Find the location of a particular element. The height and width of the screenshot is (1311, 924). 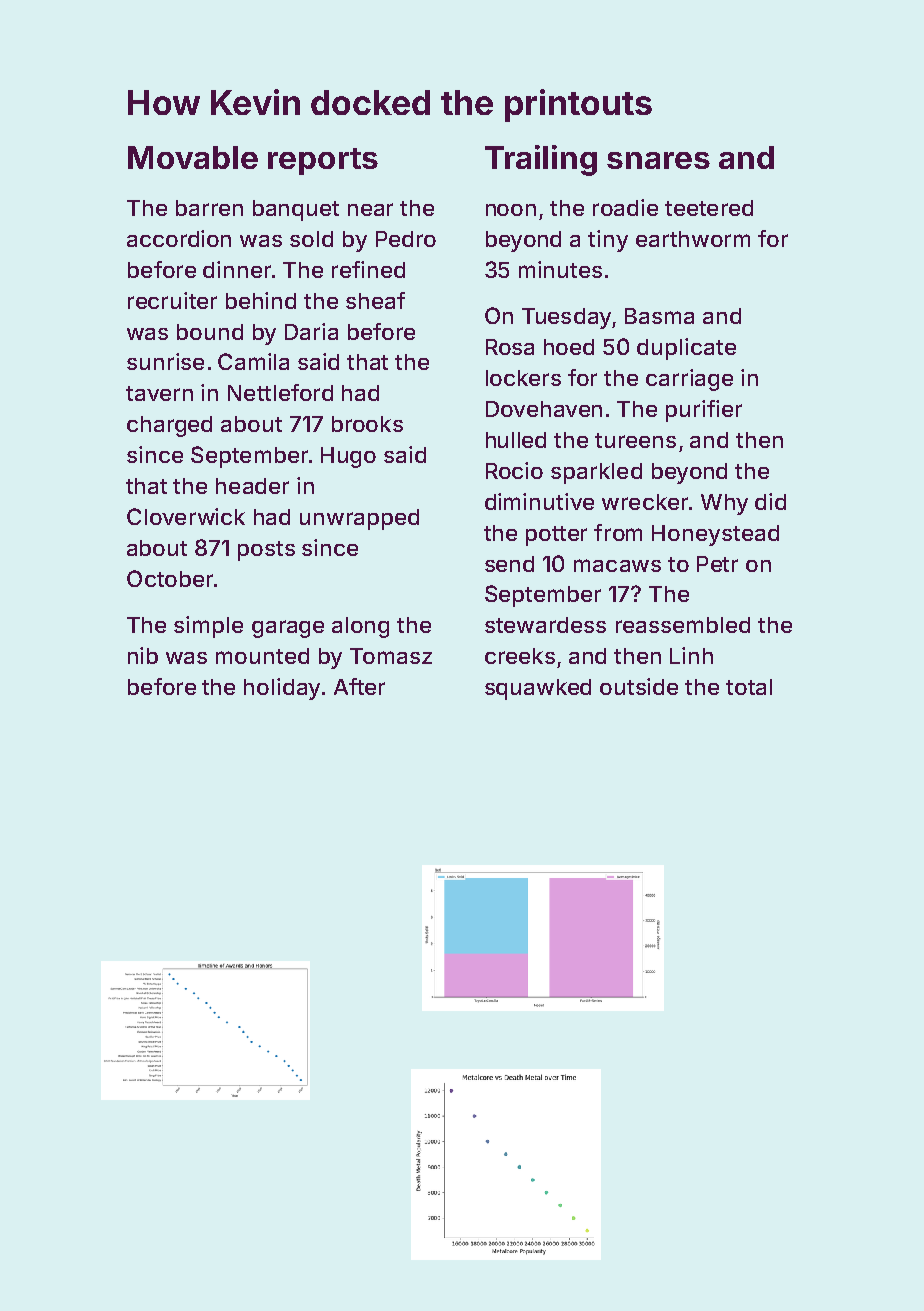

Trailing is located at coordinates (541, 160).
